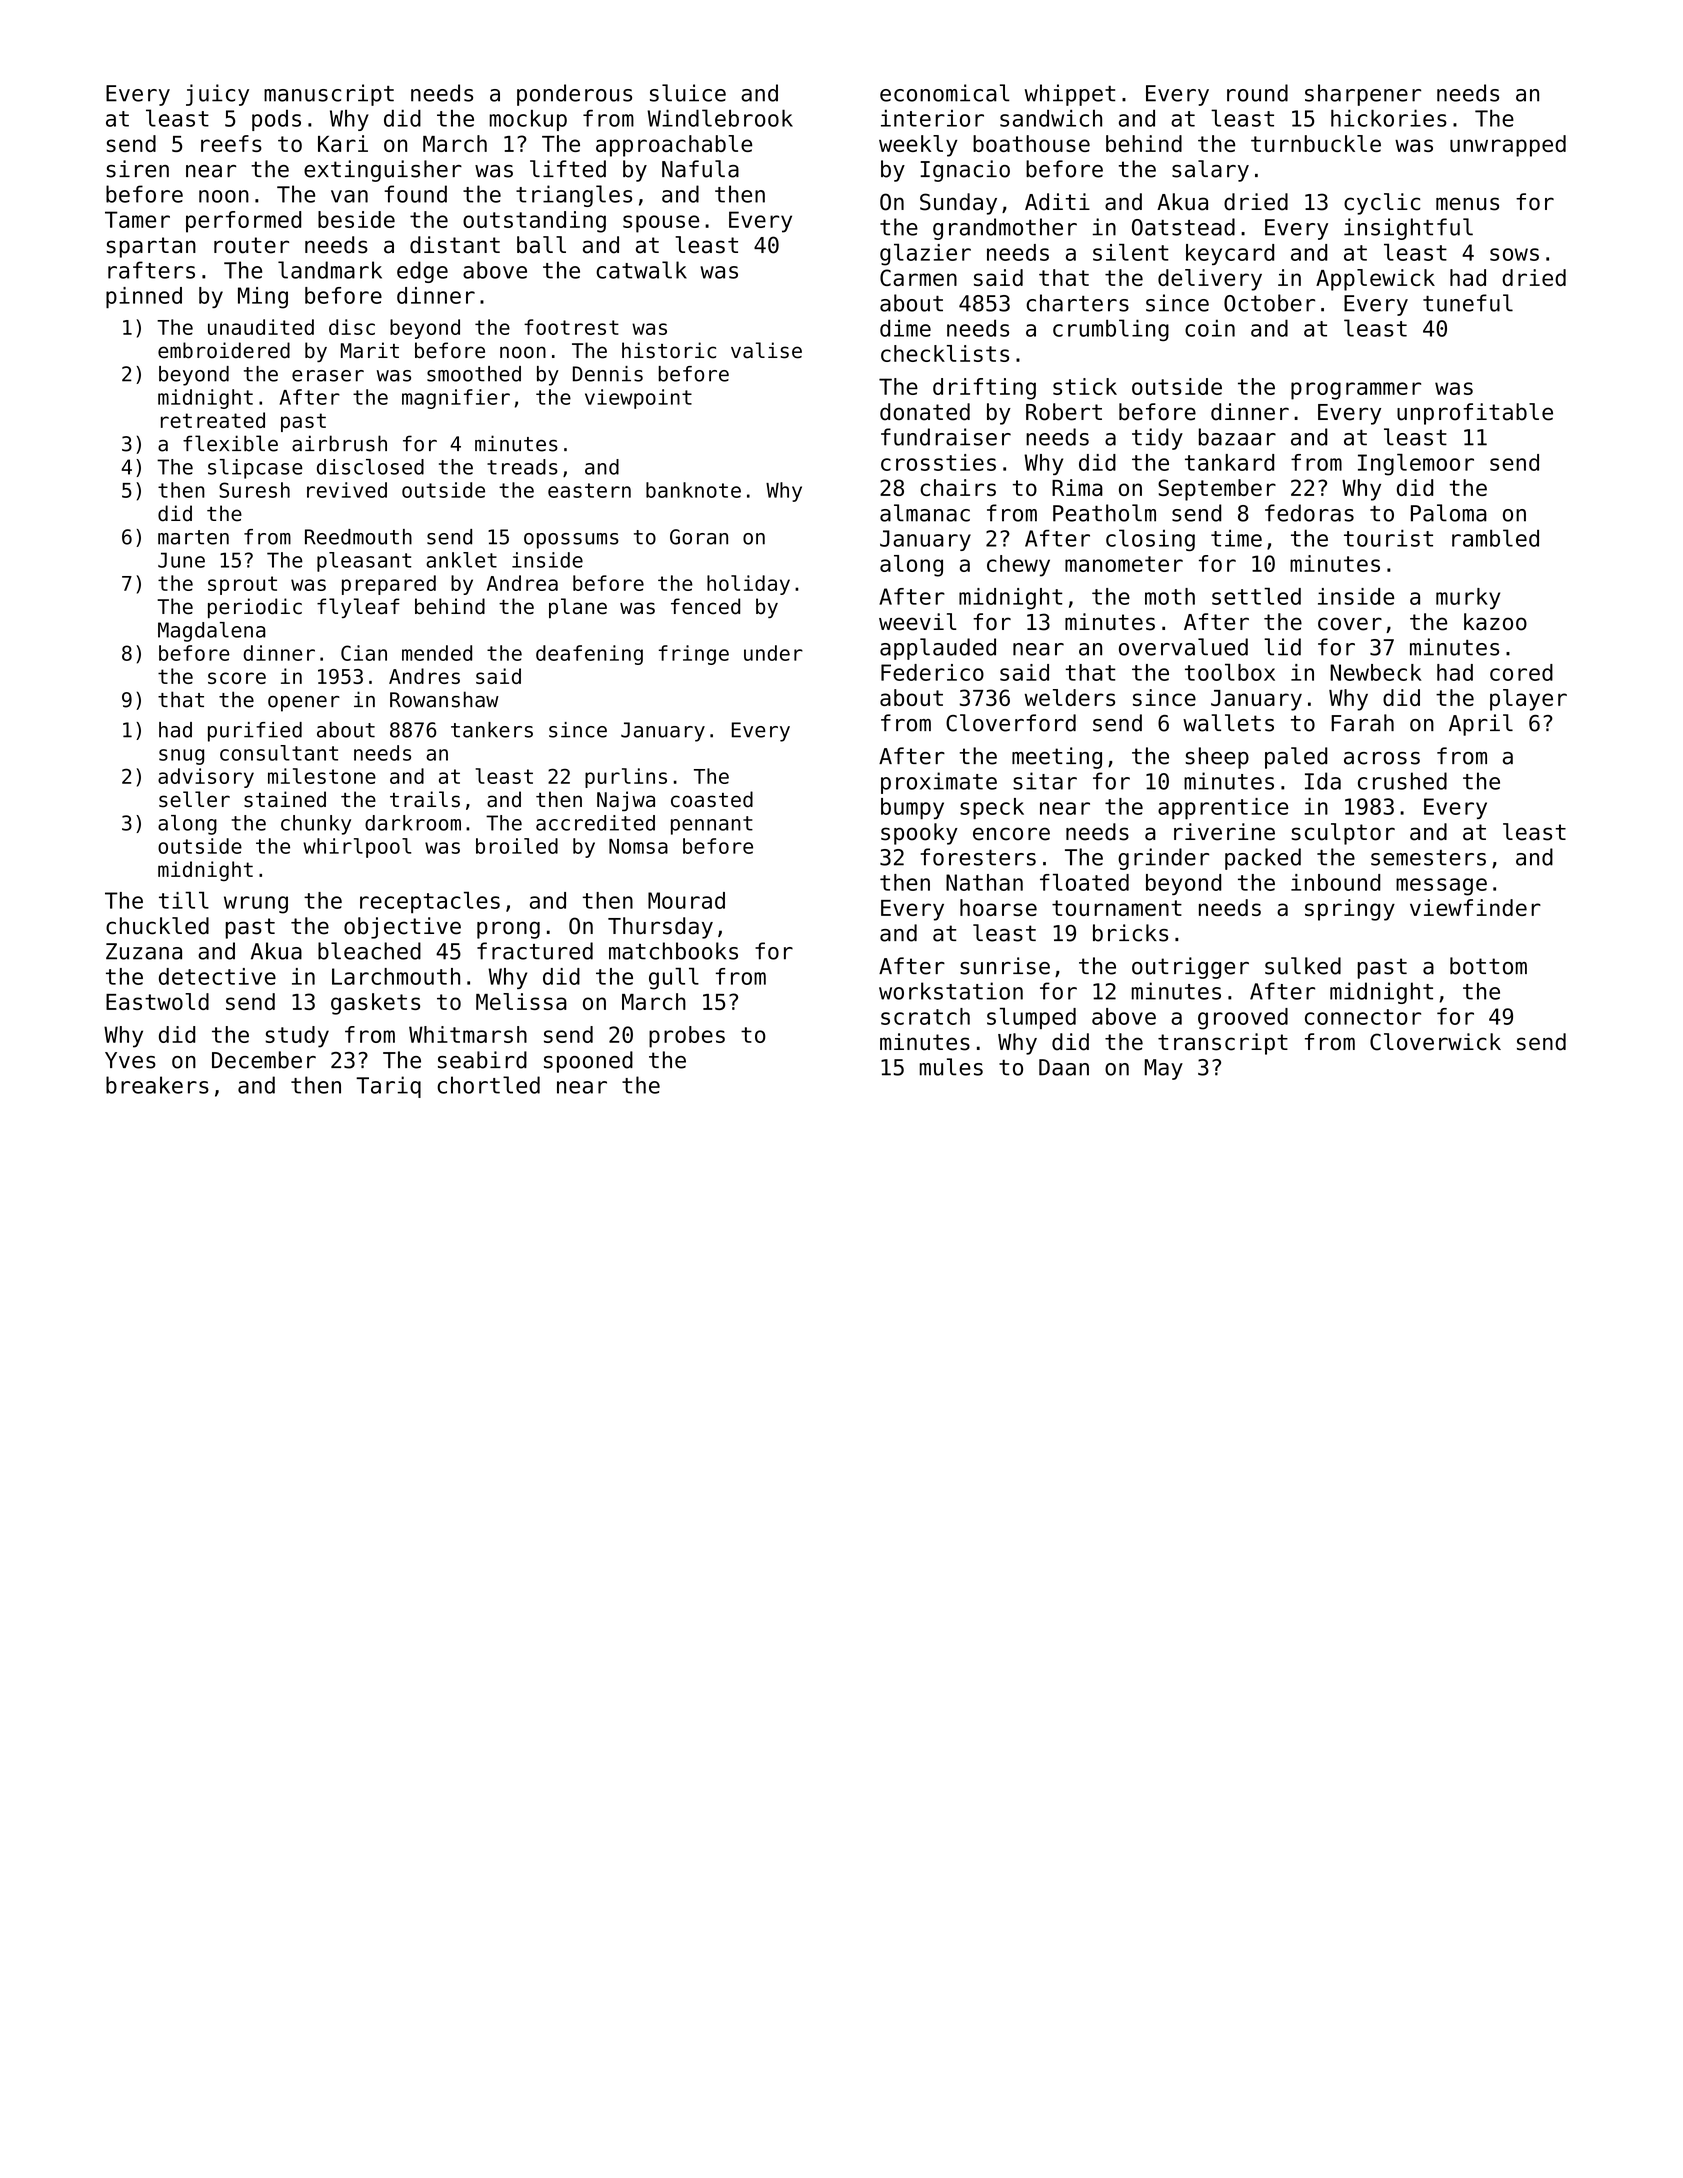 Image resolution: width=1683 pixels, height=2178 pixels. Describe the element at coordinates (705, 606) in the document. I see `fenced` at that location.
